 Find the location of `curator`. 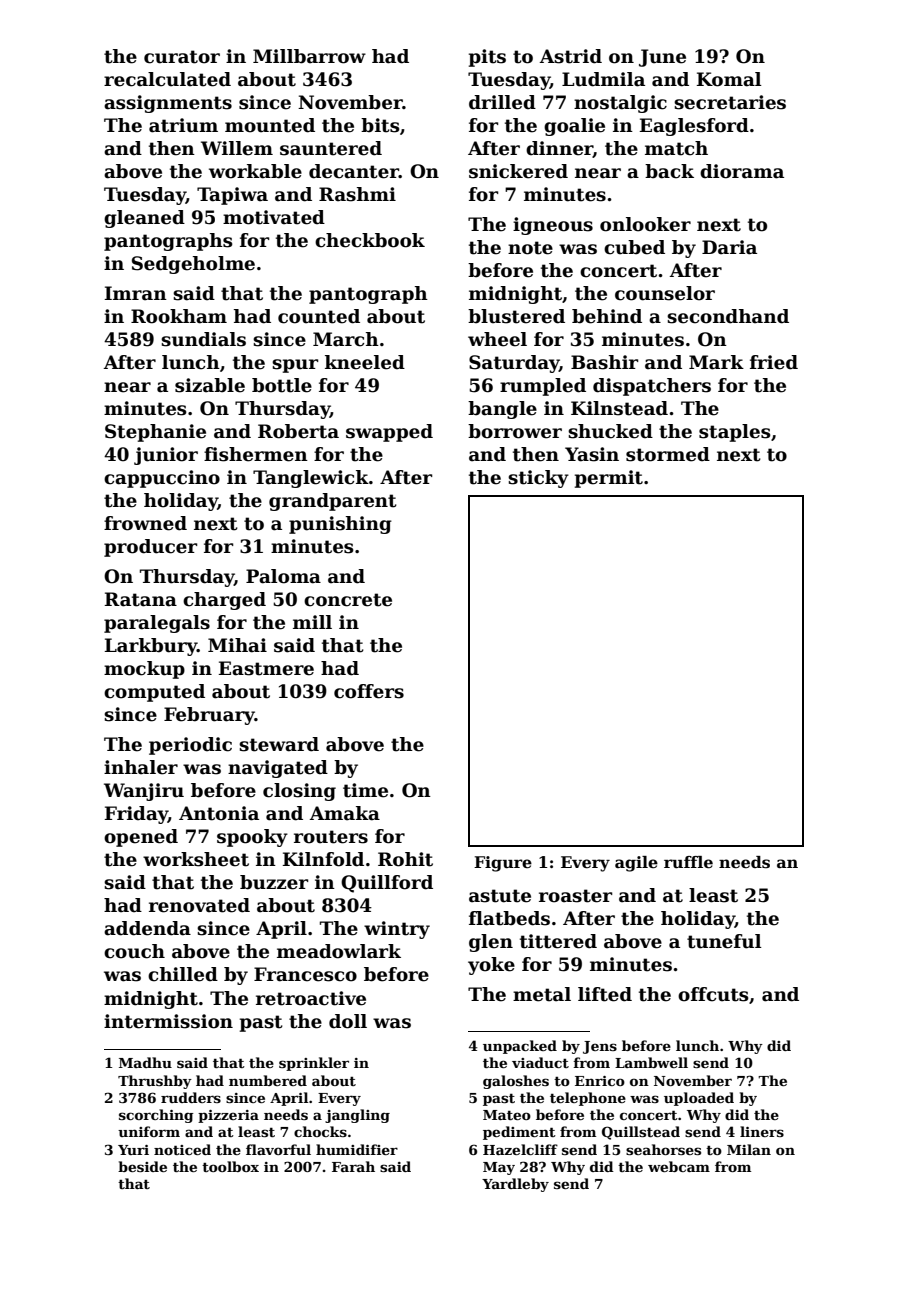

curator is located at coordinates (182, 57).
